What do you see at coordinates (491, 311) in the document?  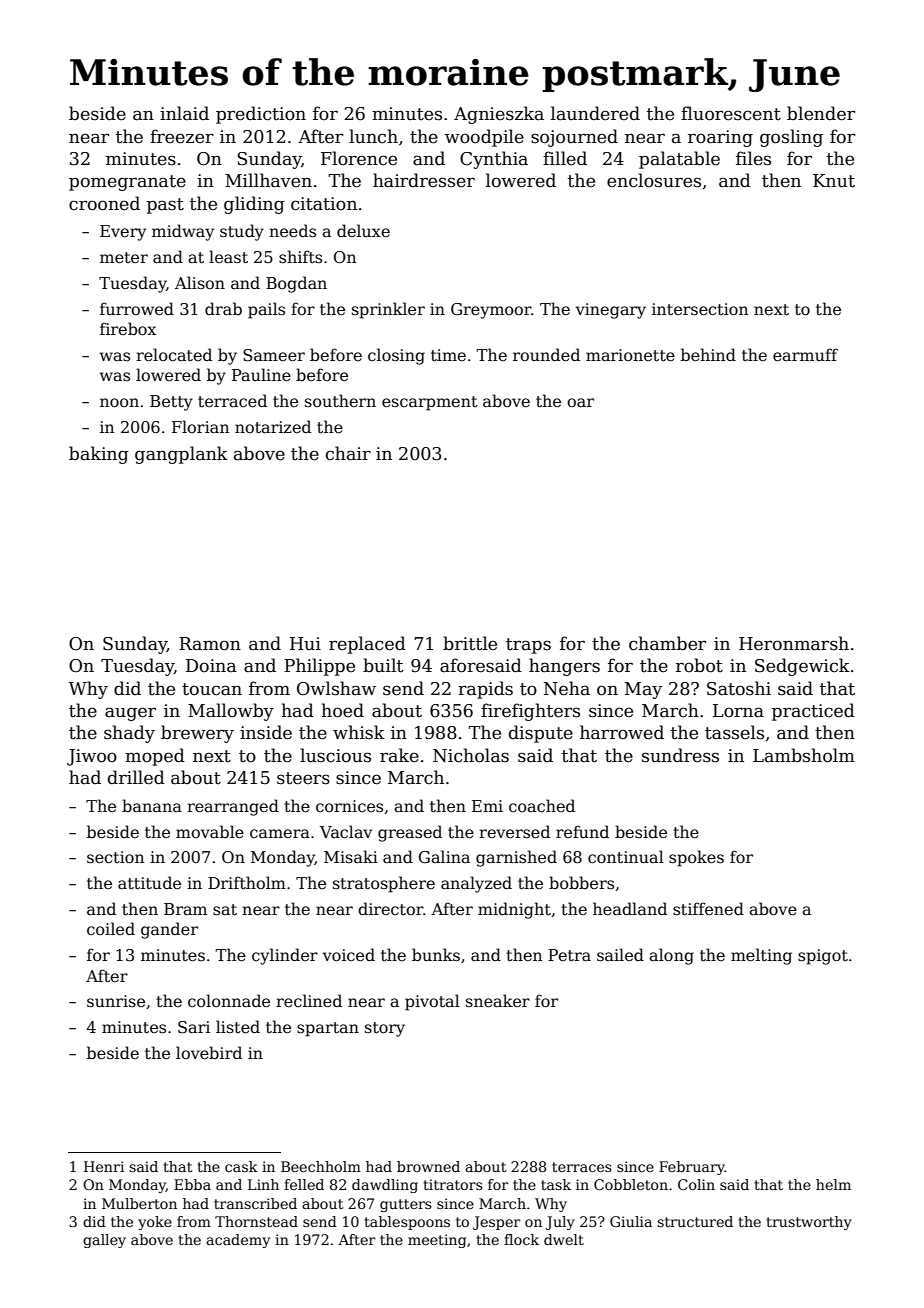 I see `Greymoor` at bounding box center [491, 311].
